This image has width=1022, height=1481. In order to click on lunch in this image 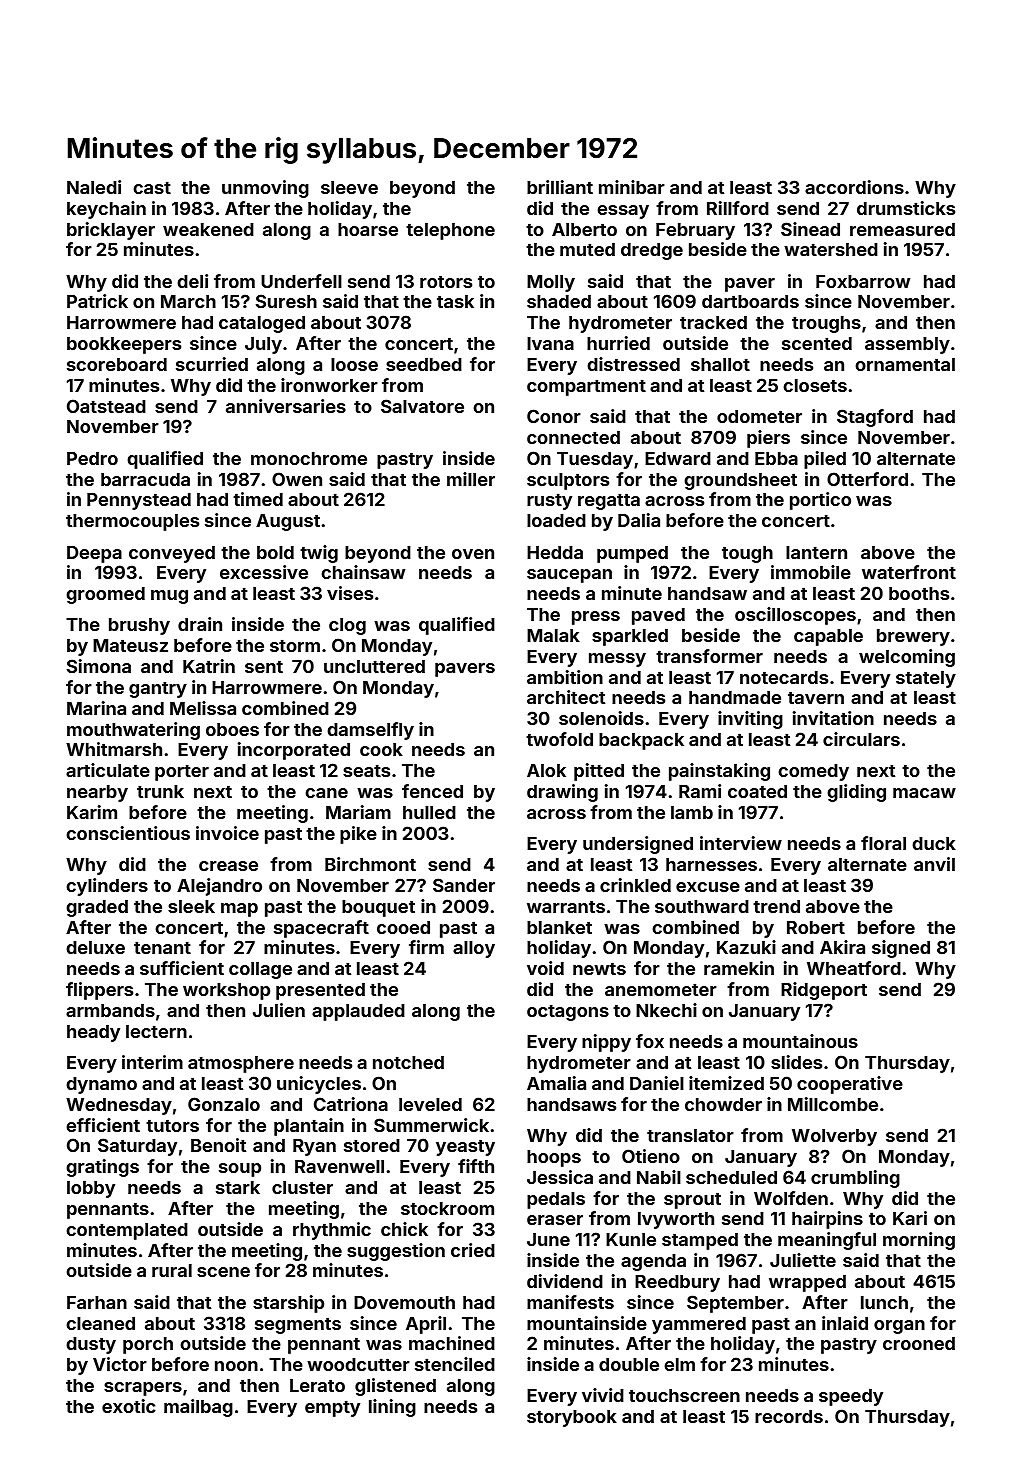, I will do `click(884, 1302)`.
